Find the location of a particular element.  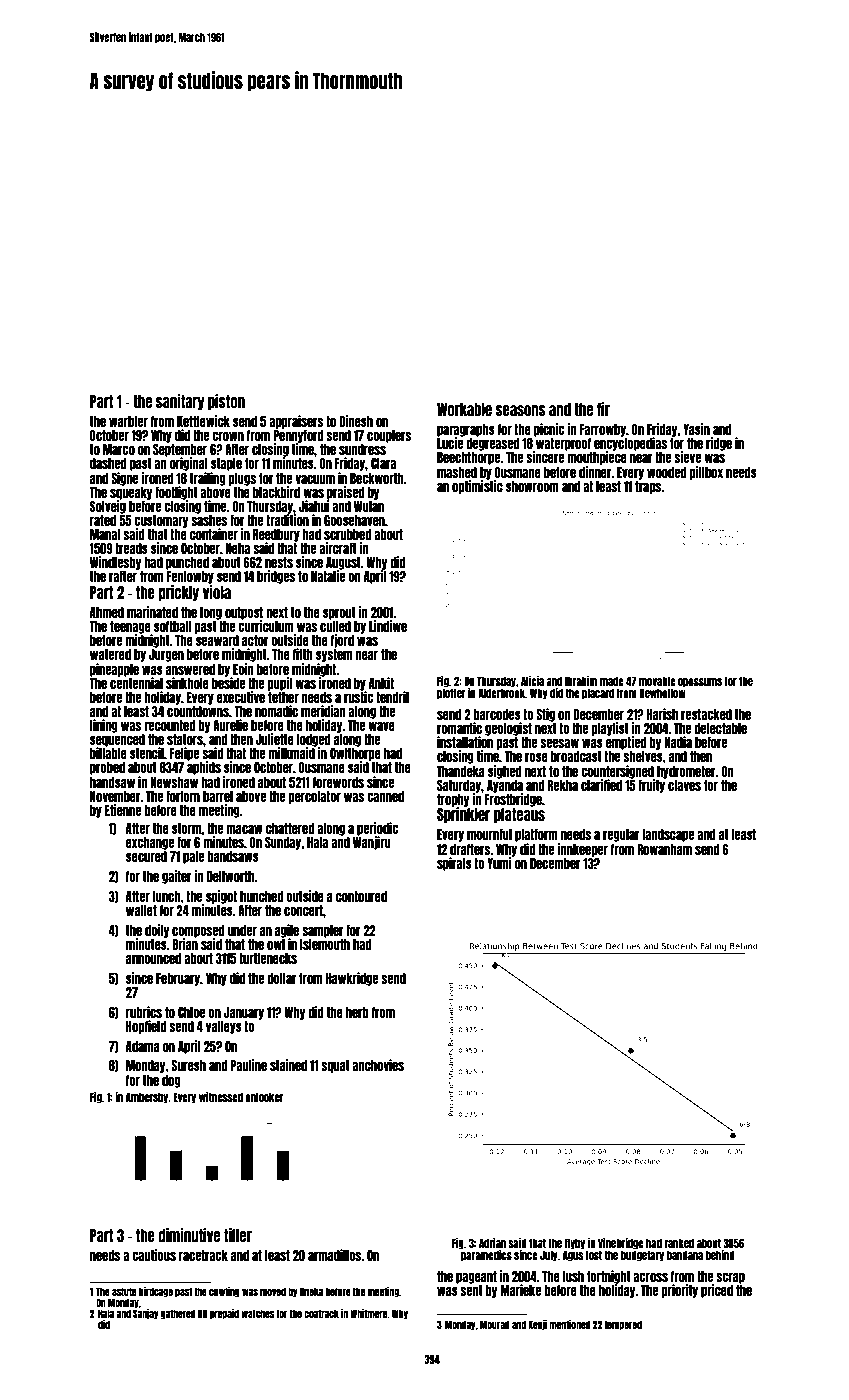

coatrack is located at coordinates (321, 1313).
